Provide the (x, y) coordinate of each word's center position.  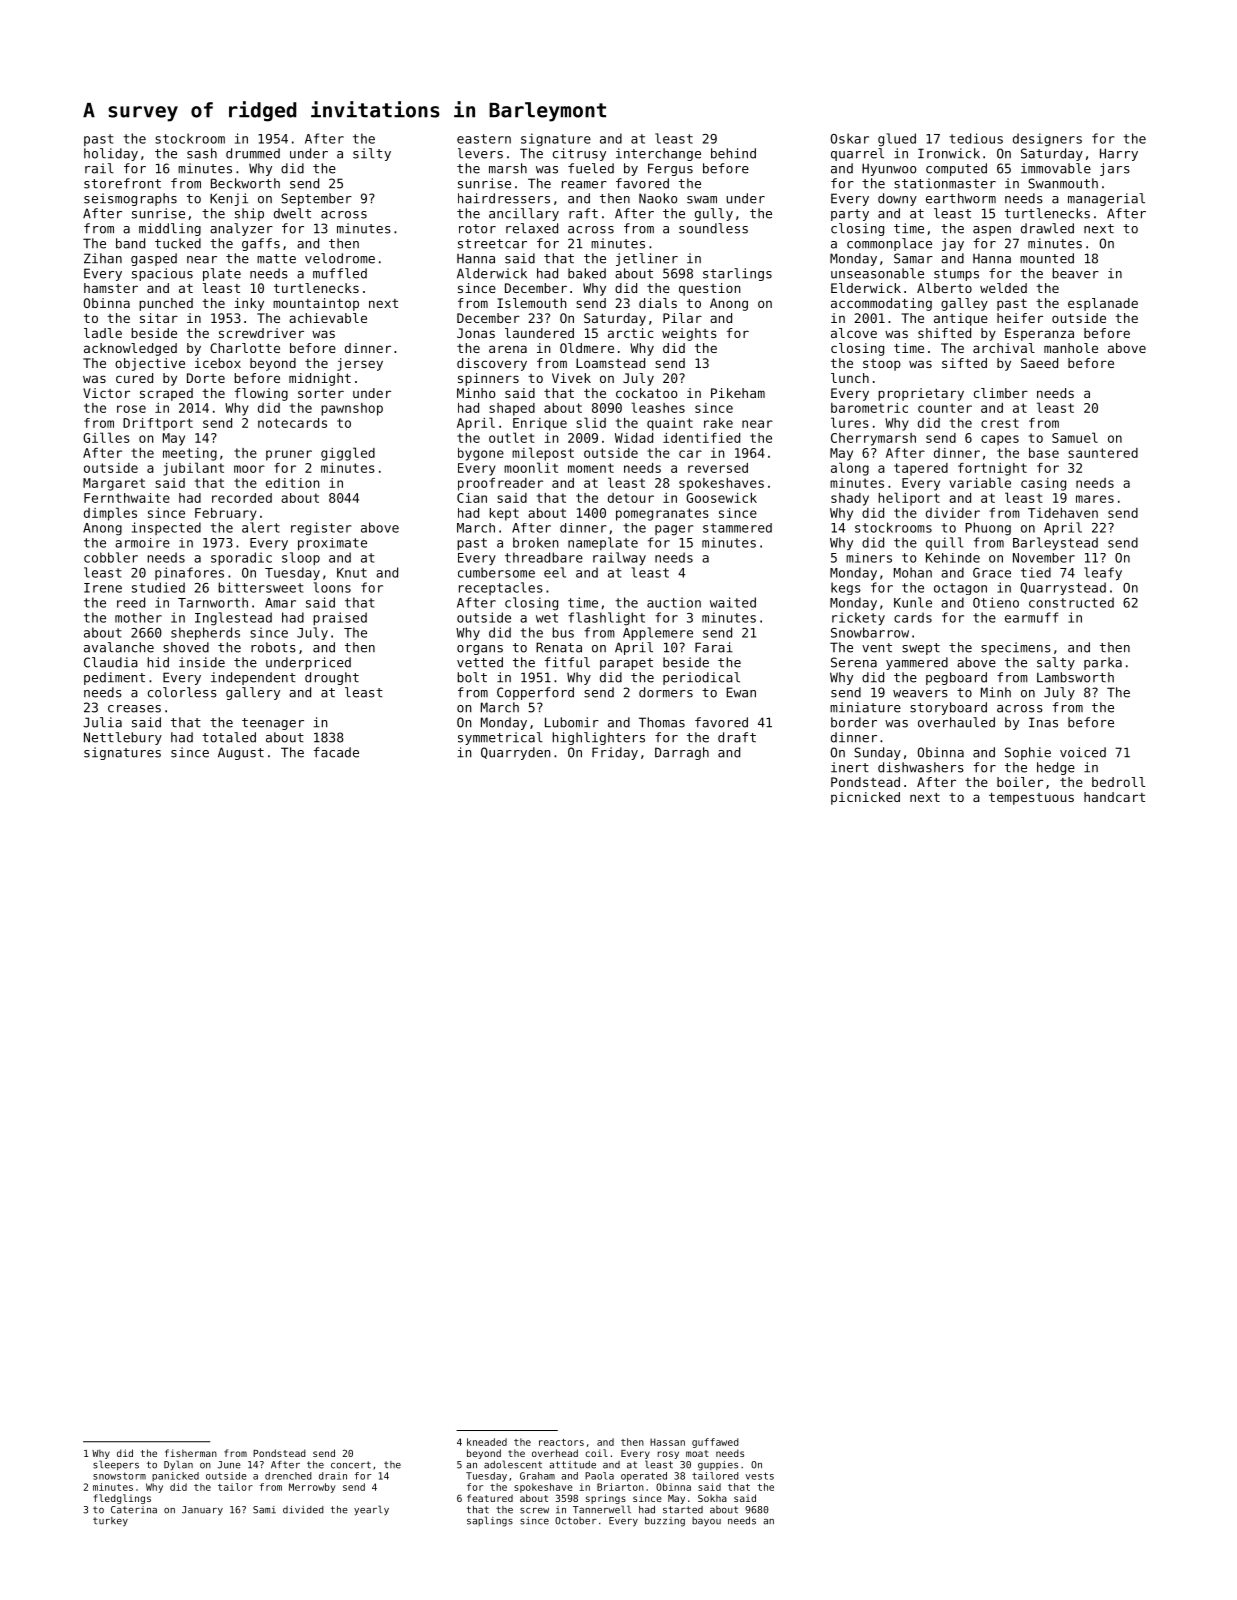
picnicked (865, 798)
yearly (371, 1510)
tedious (976, 138)
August (241, 753)
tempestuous (1031, 799)
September (316, 199)
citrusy (579, 154)
